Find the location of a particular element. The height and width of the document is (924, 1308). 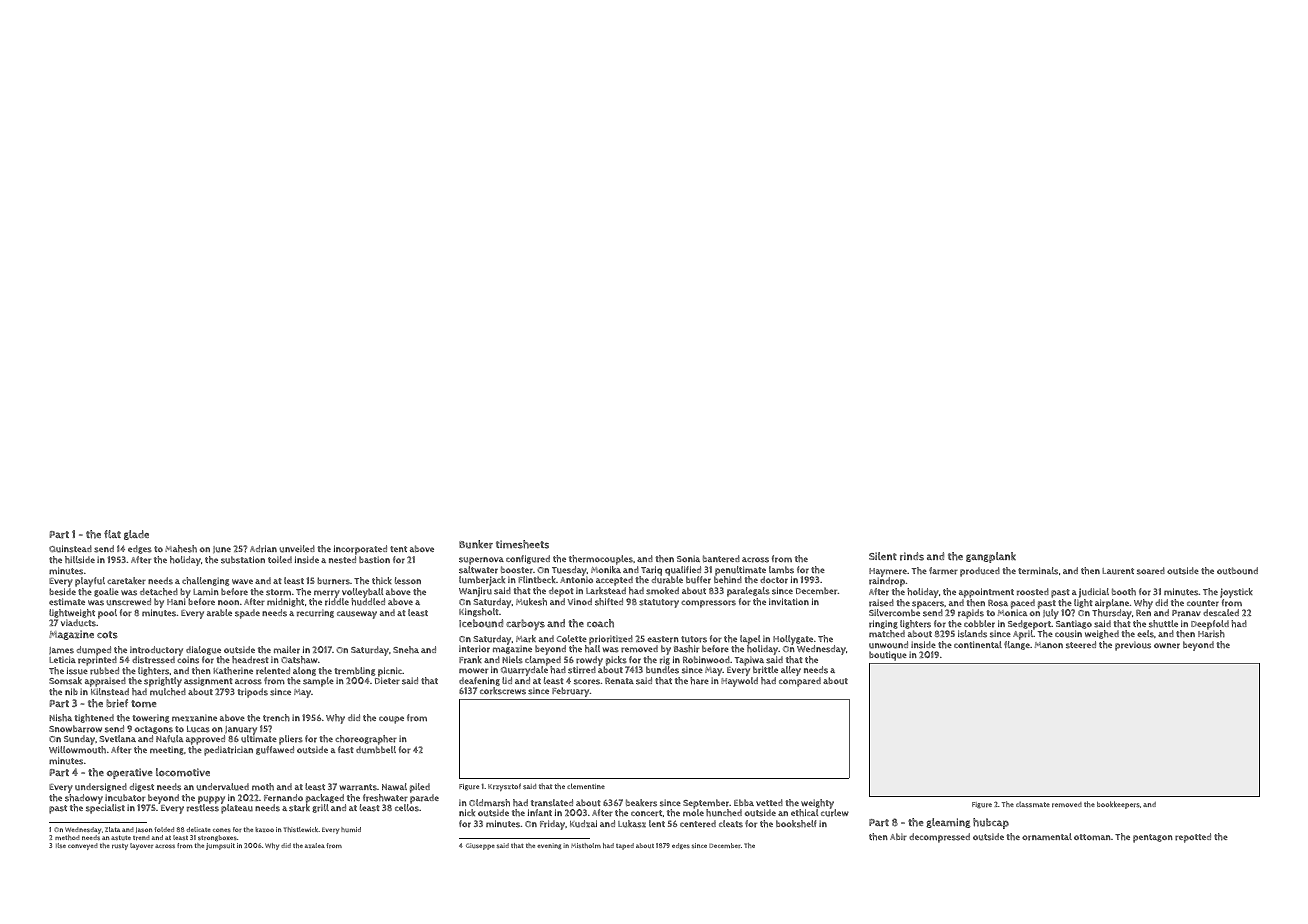

outbound is located at coordinates (1237, 571).
